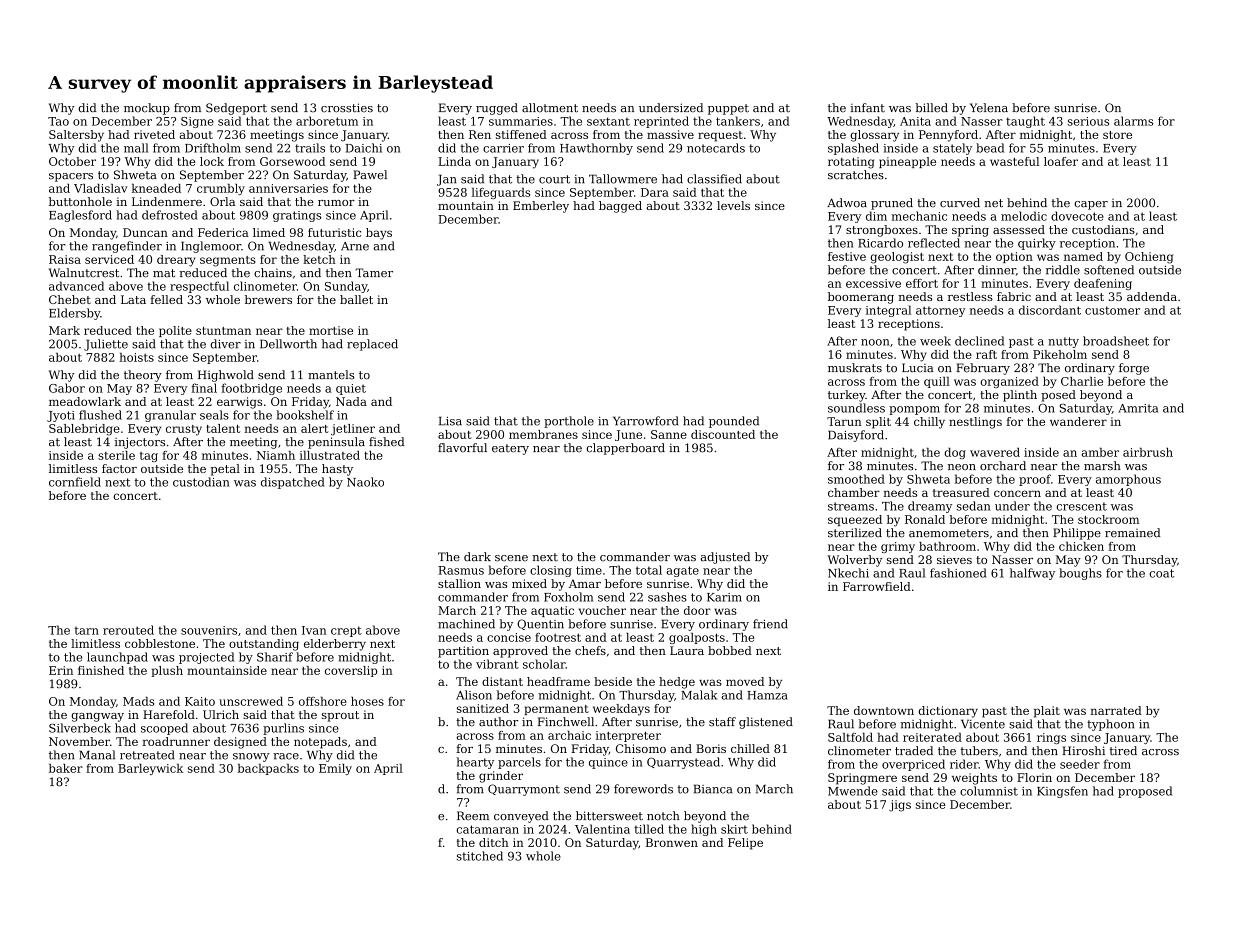 This document has height=952, width=1233. Describe the element at coordinates (625, 449) in the document. I see `clapperboard` at that location.
